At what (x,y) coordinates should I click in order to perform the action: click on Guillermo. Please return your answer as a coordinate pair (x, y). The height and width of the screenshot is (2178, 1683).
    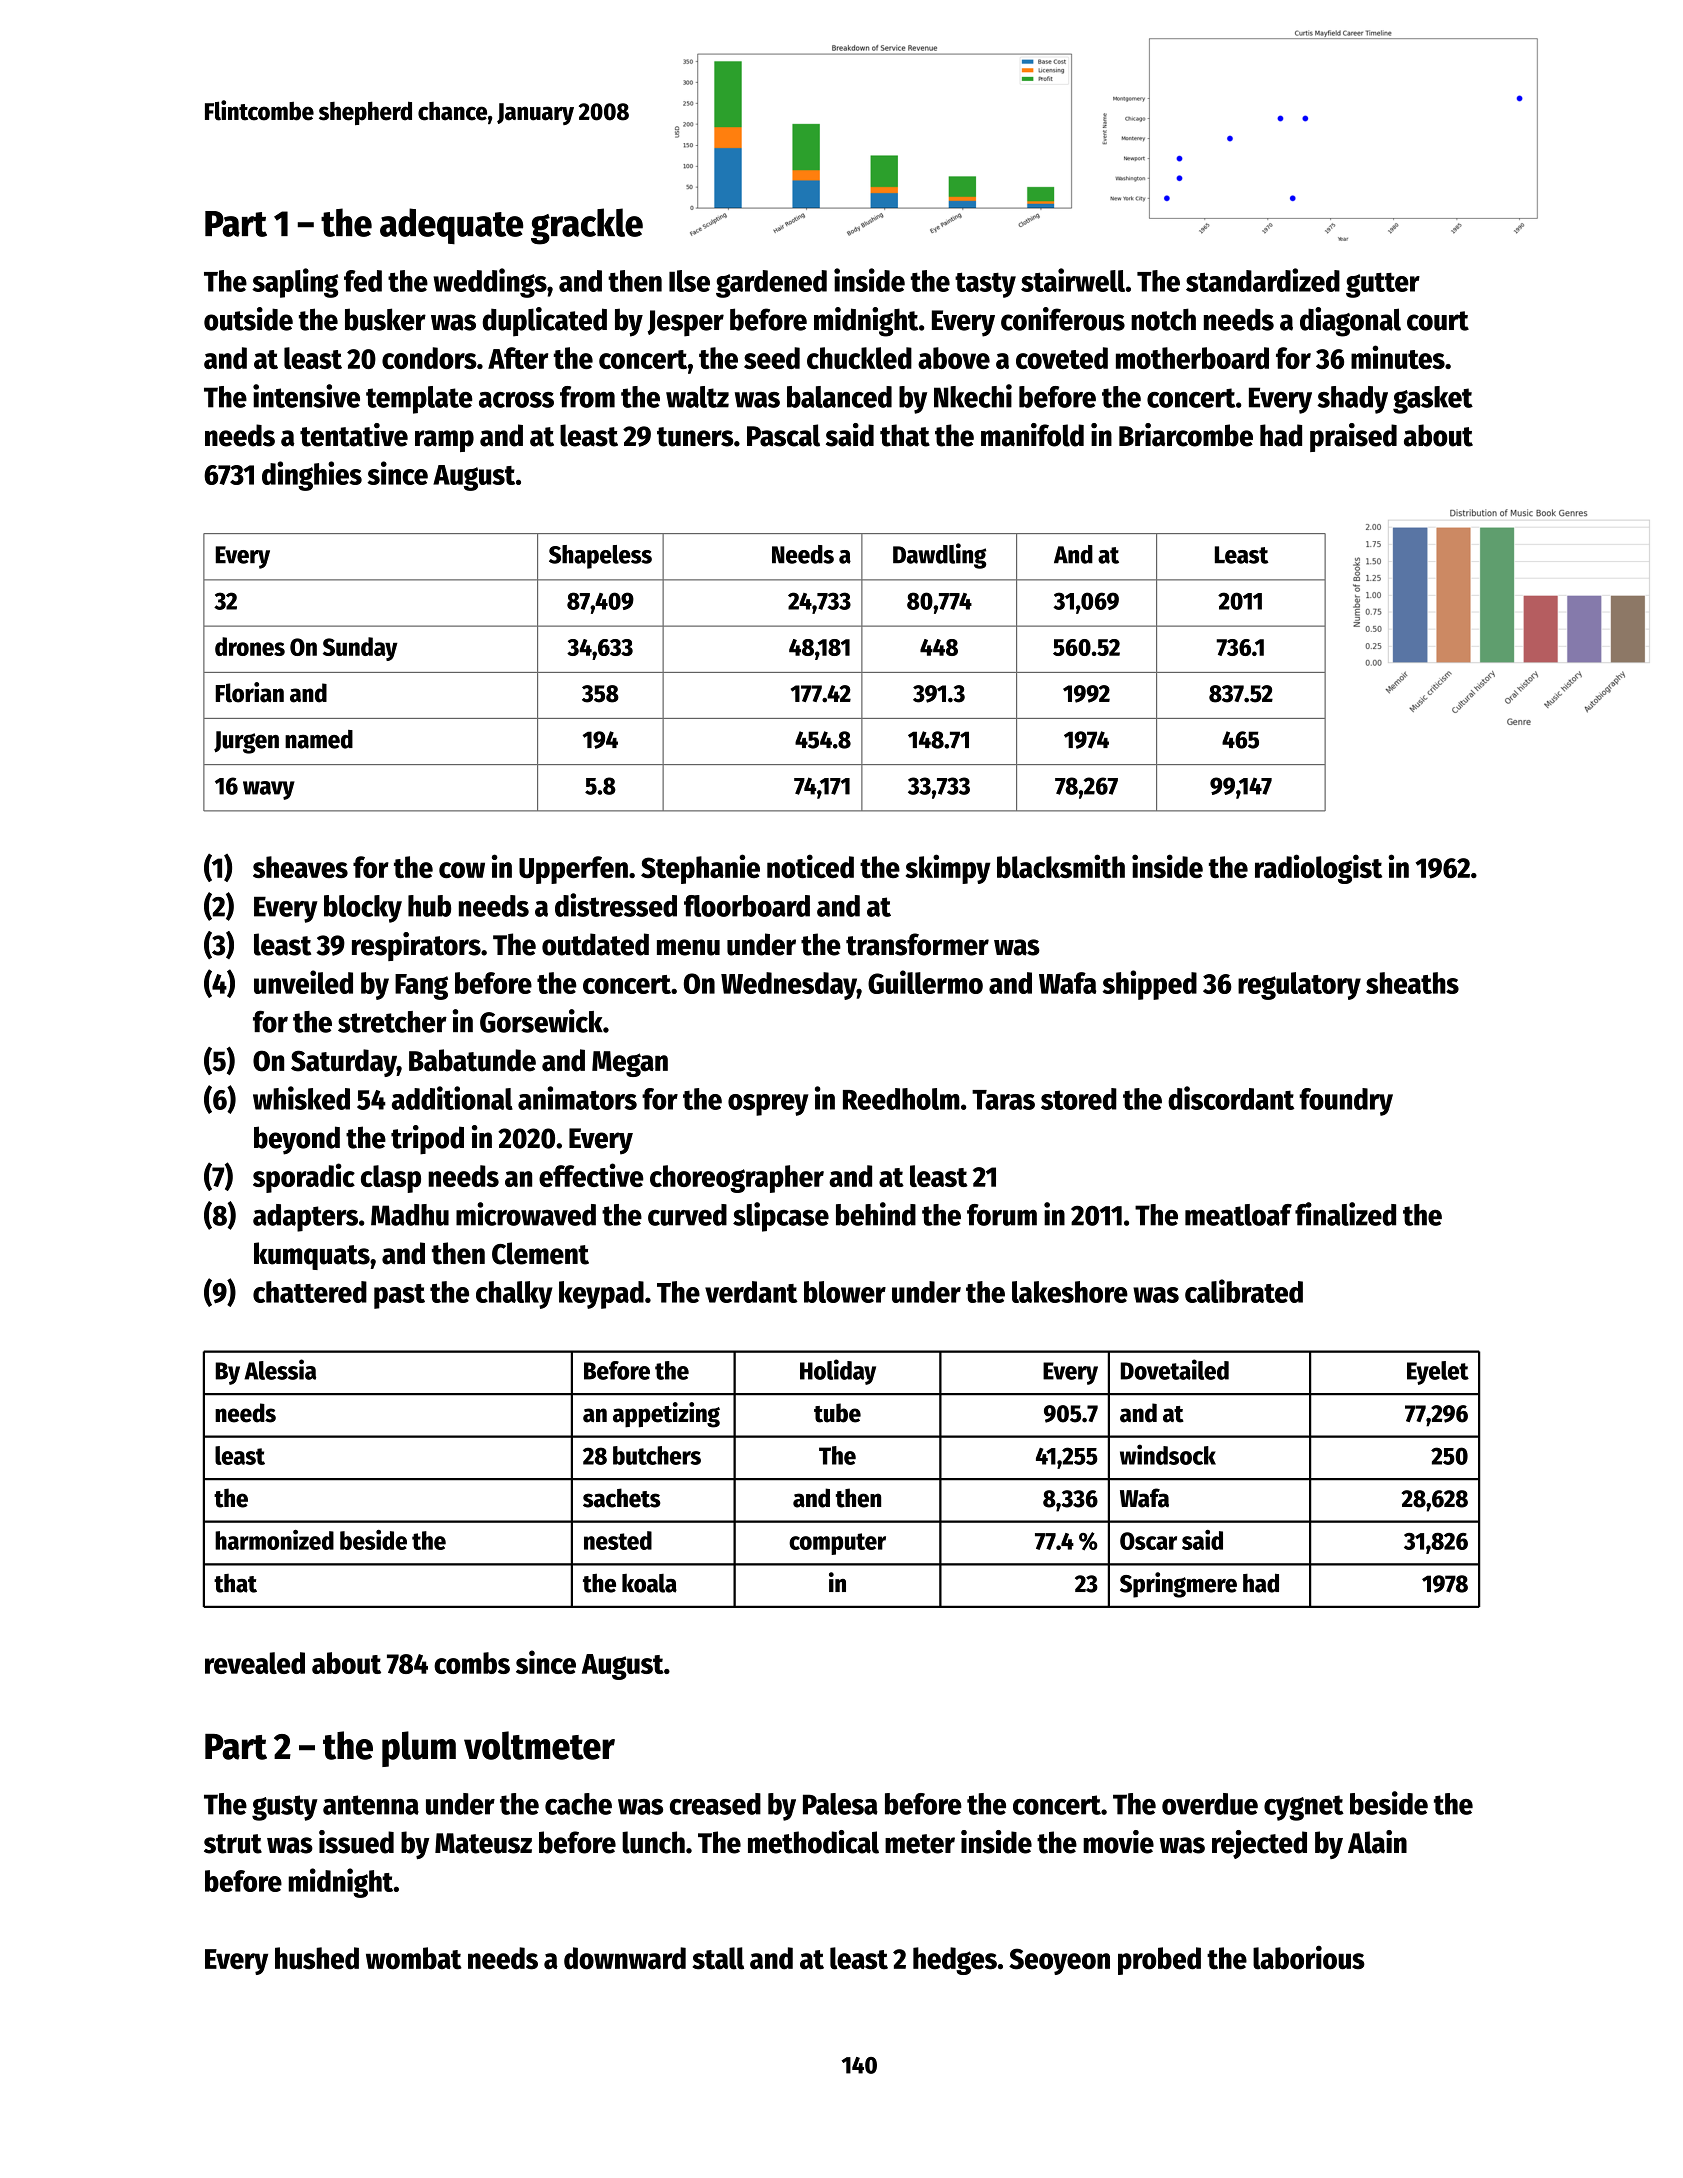
    Looking at the image, I should click on (925, 982).
